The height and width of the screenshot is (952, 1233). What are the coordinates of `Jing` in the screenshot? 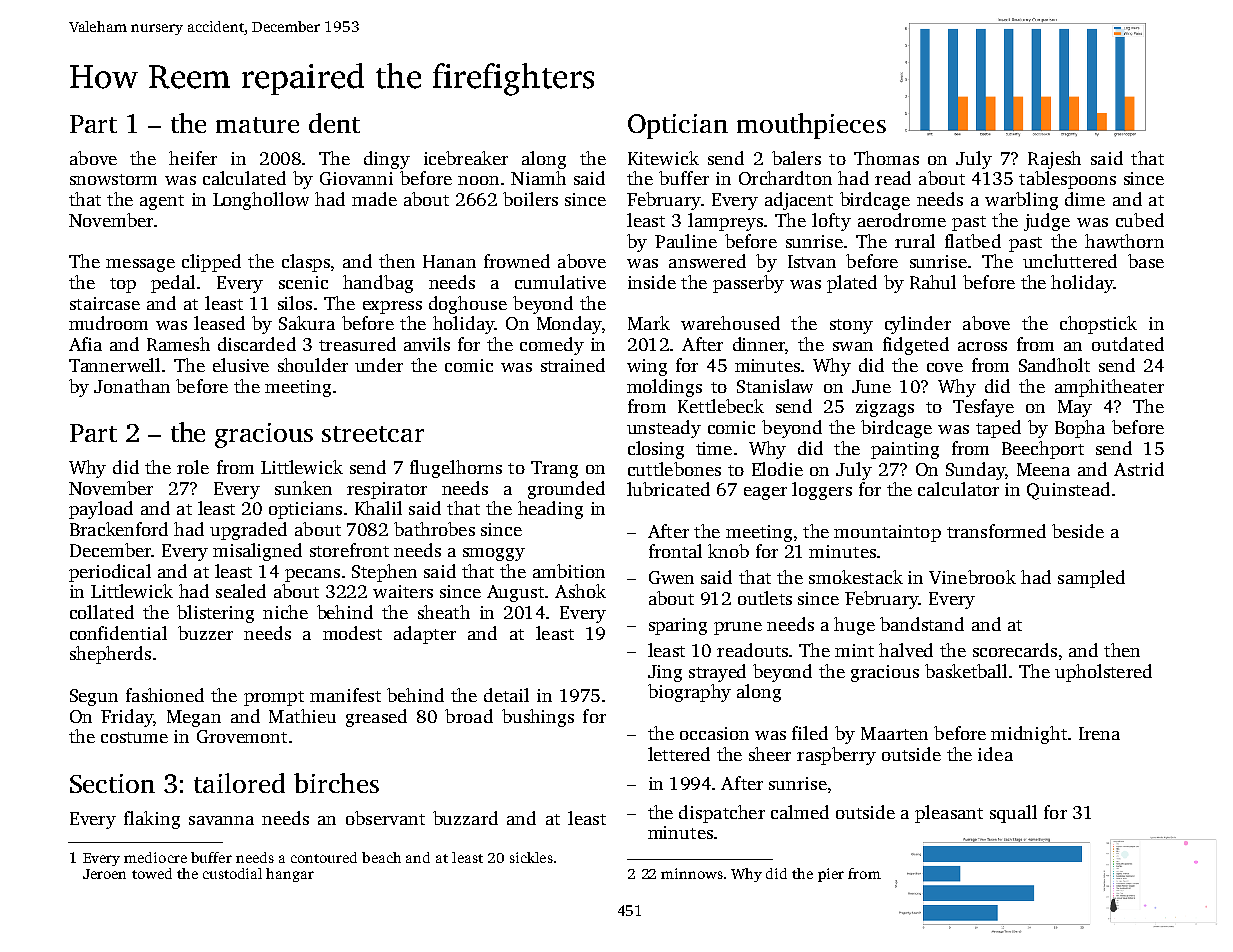 It's located at (665, 673).
